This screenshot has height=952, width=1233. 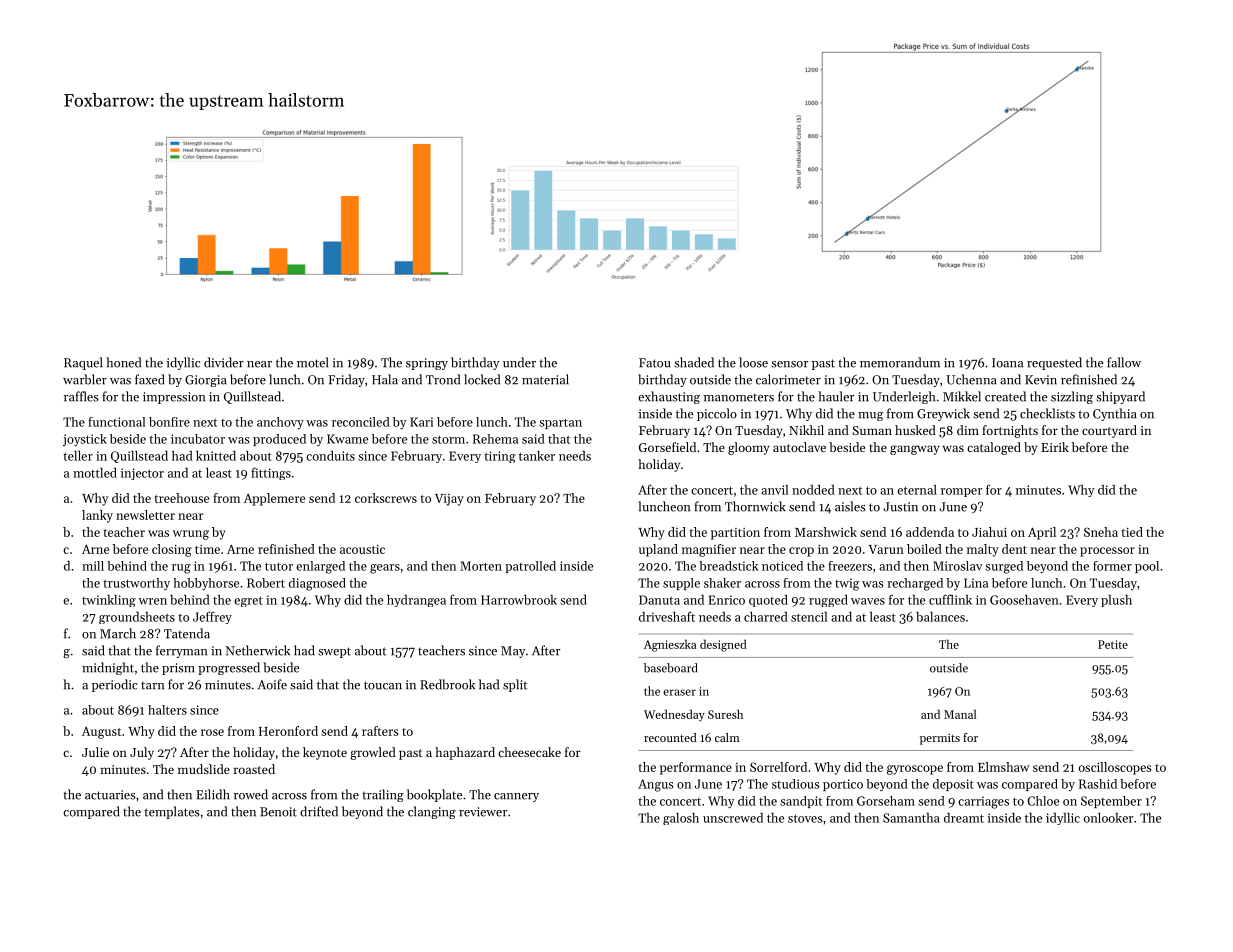 I want to click on growled, so click(x=373, y=753).
